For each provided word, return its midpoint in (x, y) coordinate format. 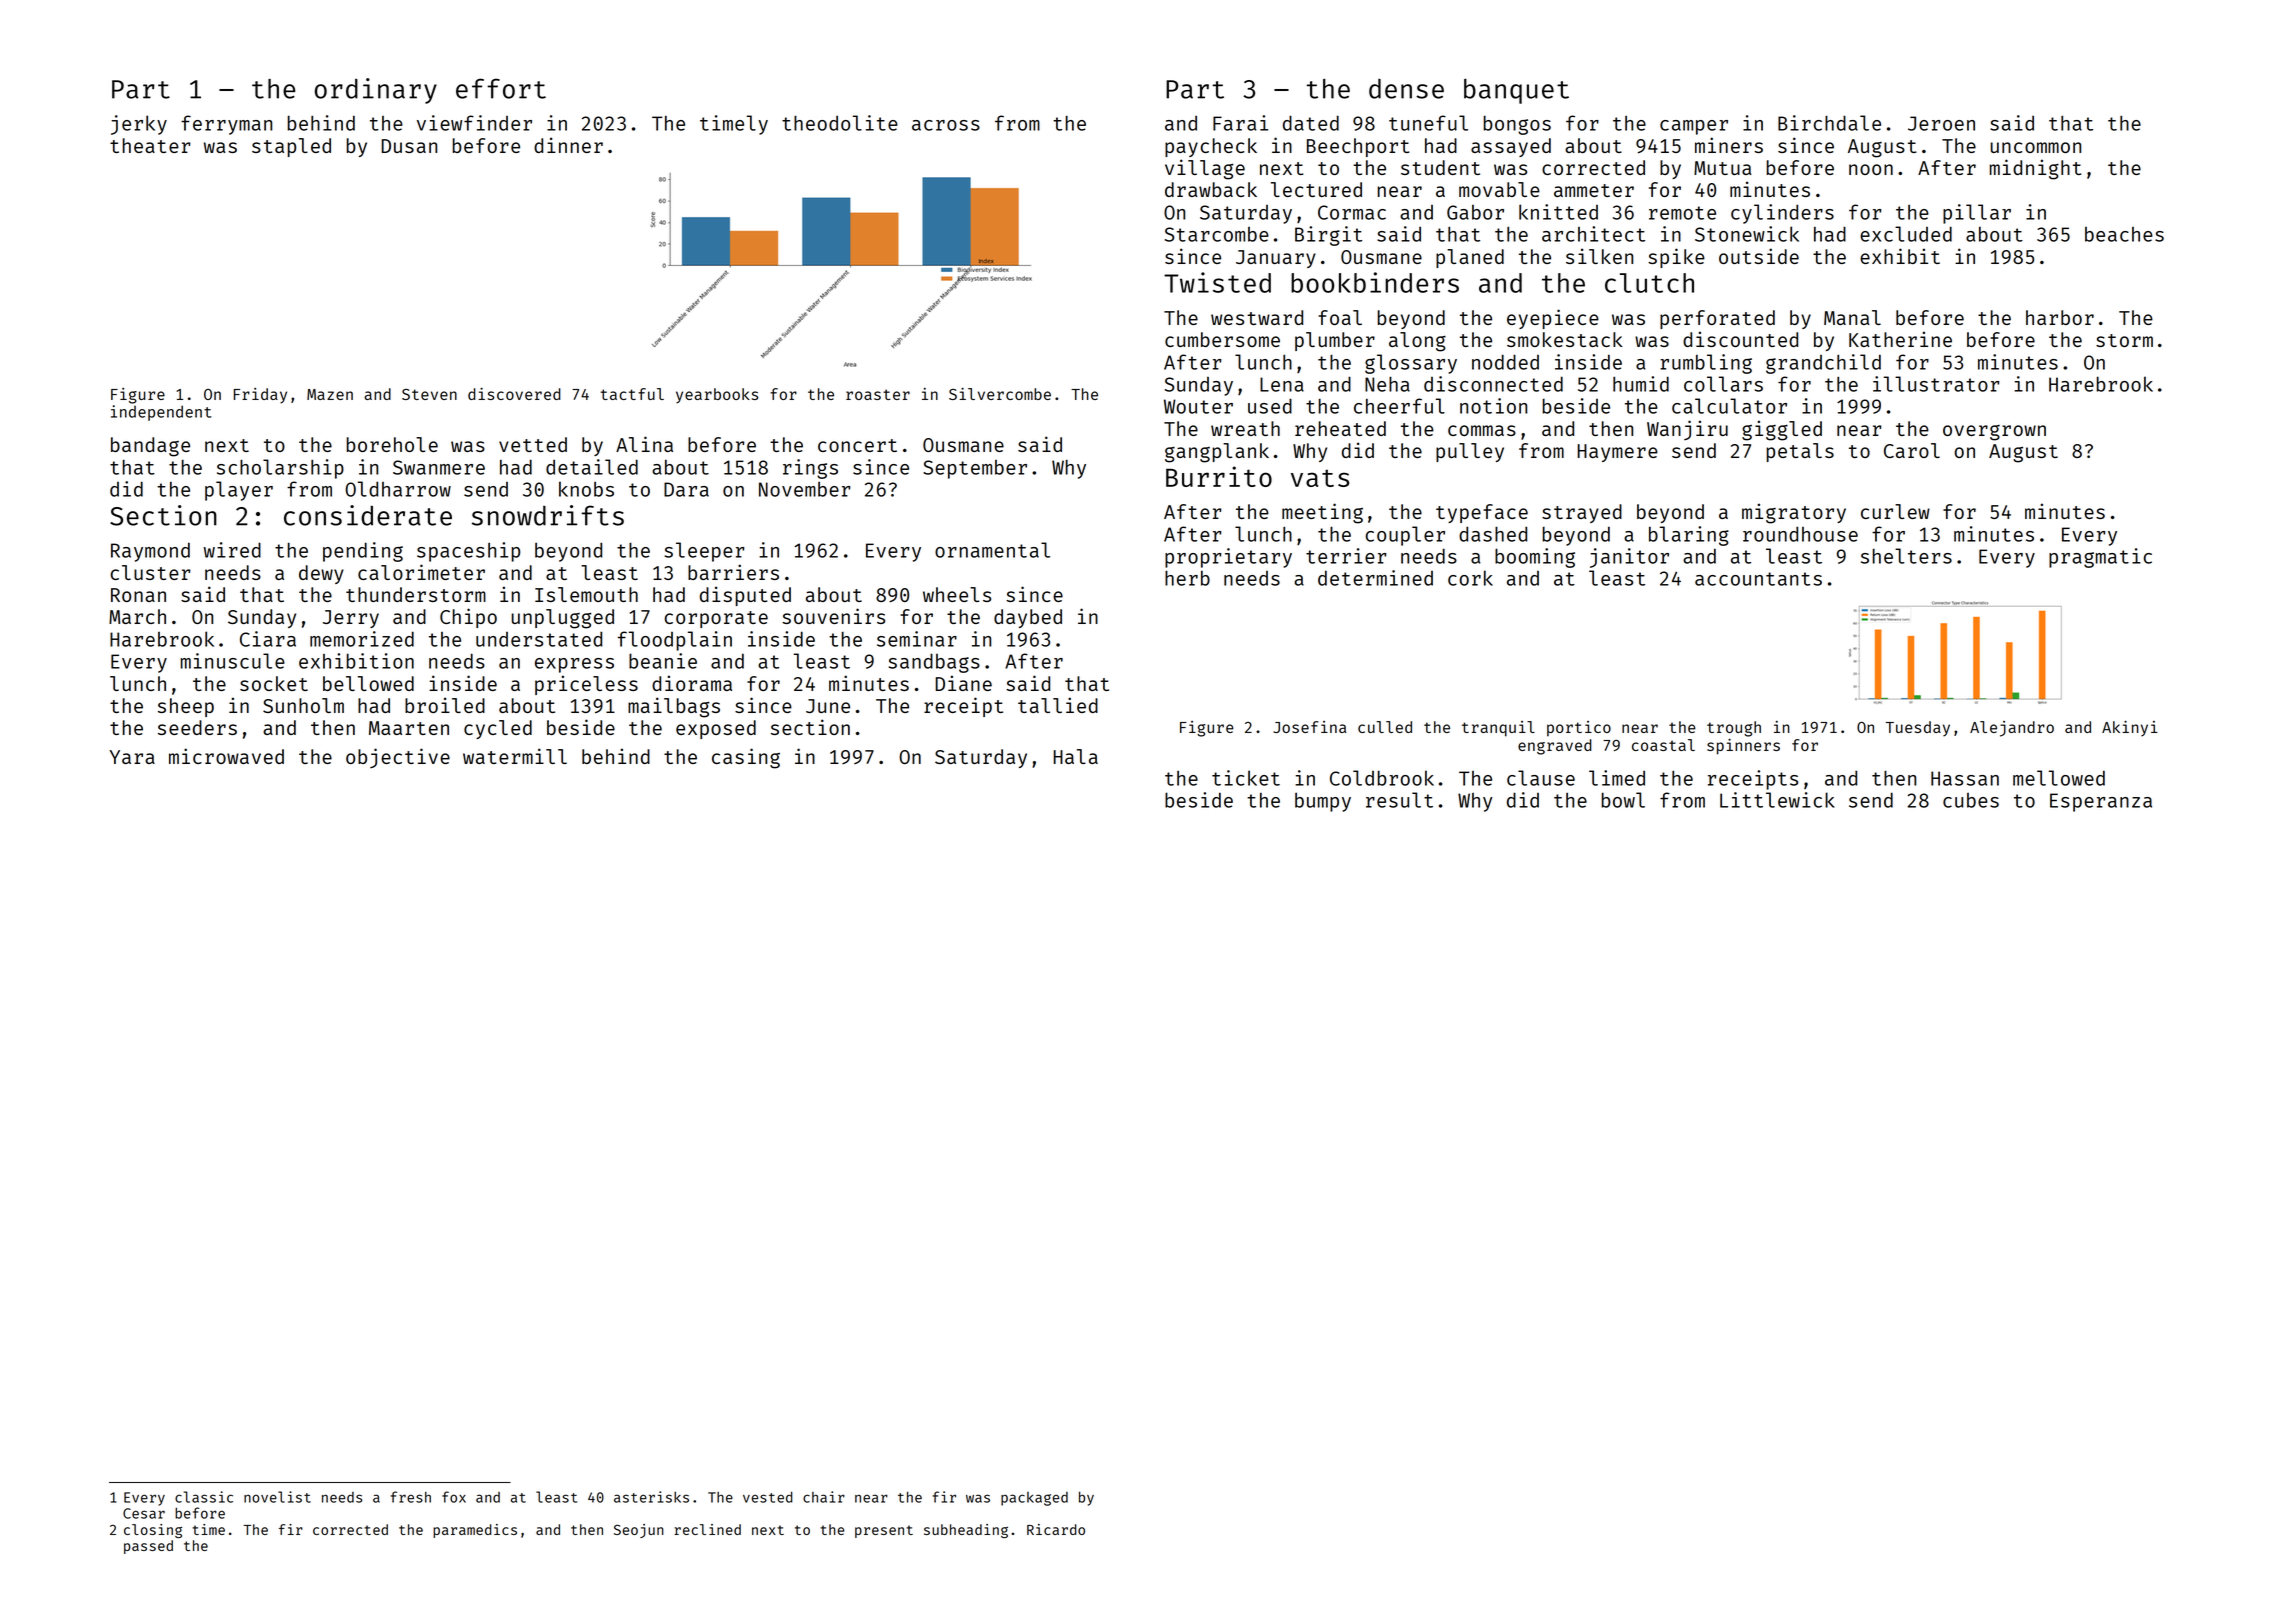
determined (1375, 578)
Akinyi (2130, 729)
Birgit (1328, 236)
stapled (291, 147)
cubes (1971, 800)
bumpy (1323, 802)
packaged (1034, 1499)
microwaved (226, 756)
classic (204, 1497)
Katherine (1900, 339)
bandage (150, 447)
